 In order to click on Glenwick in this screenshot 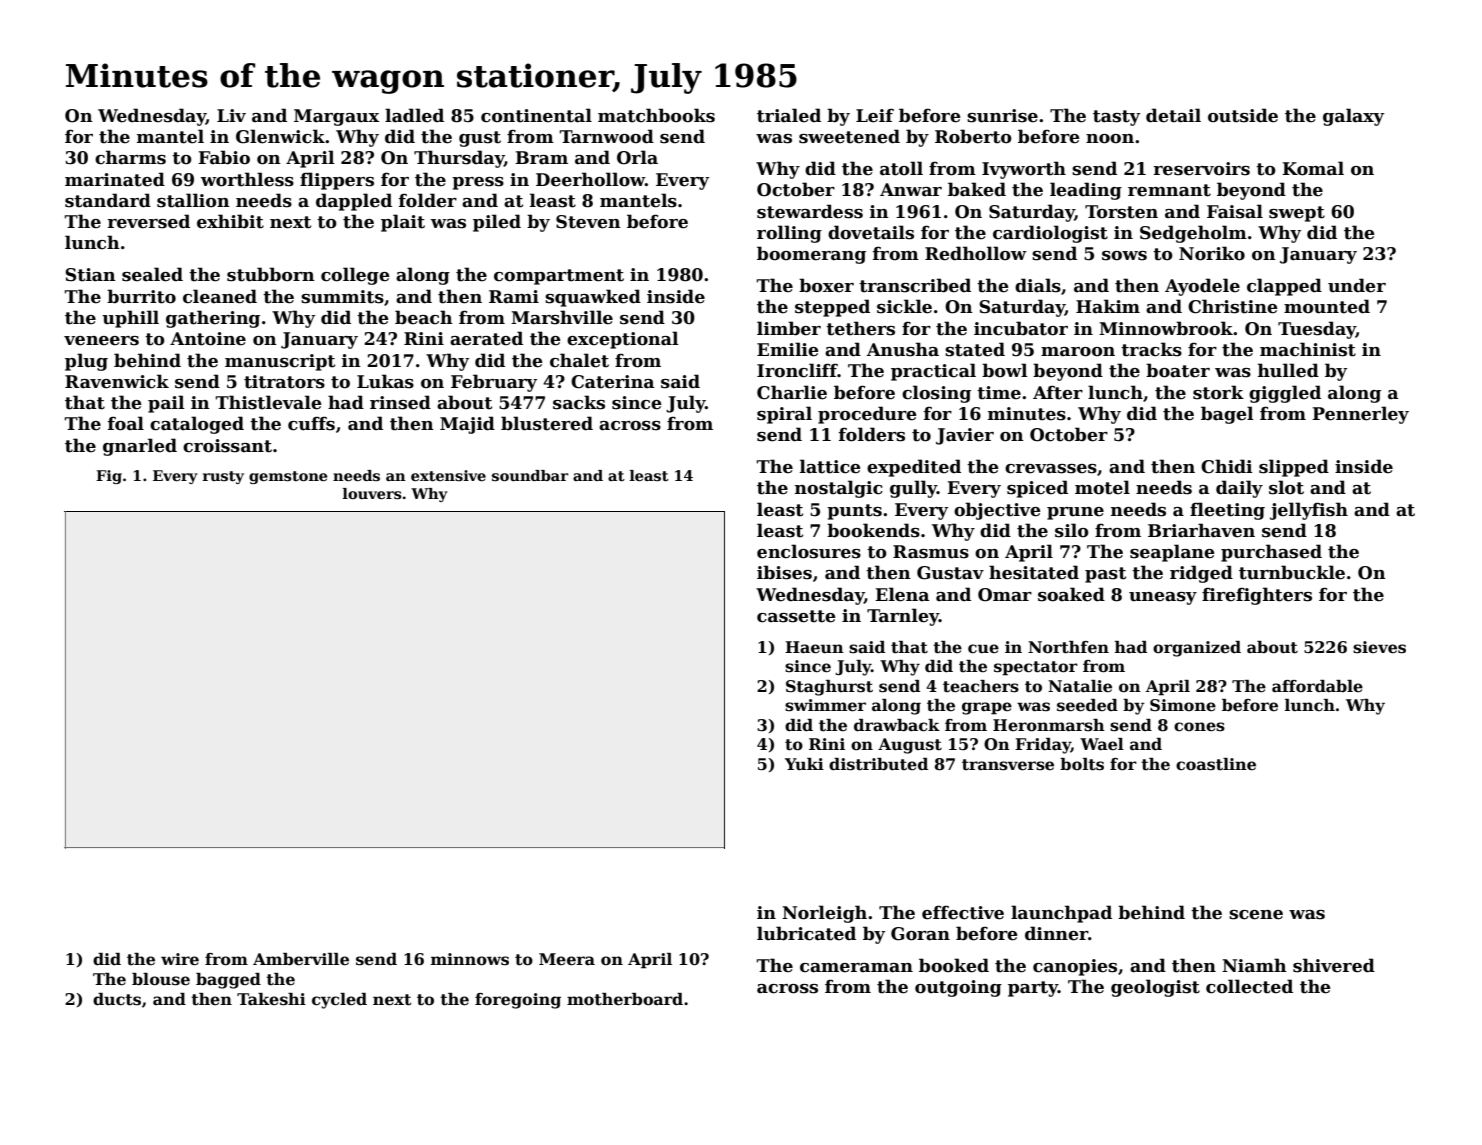, I will do `click(280, 136)`.
